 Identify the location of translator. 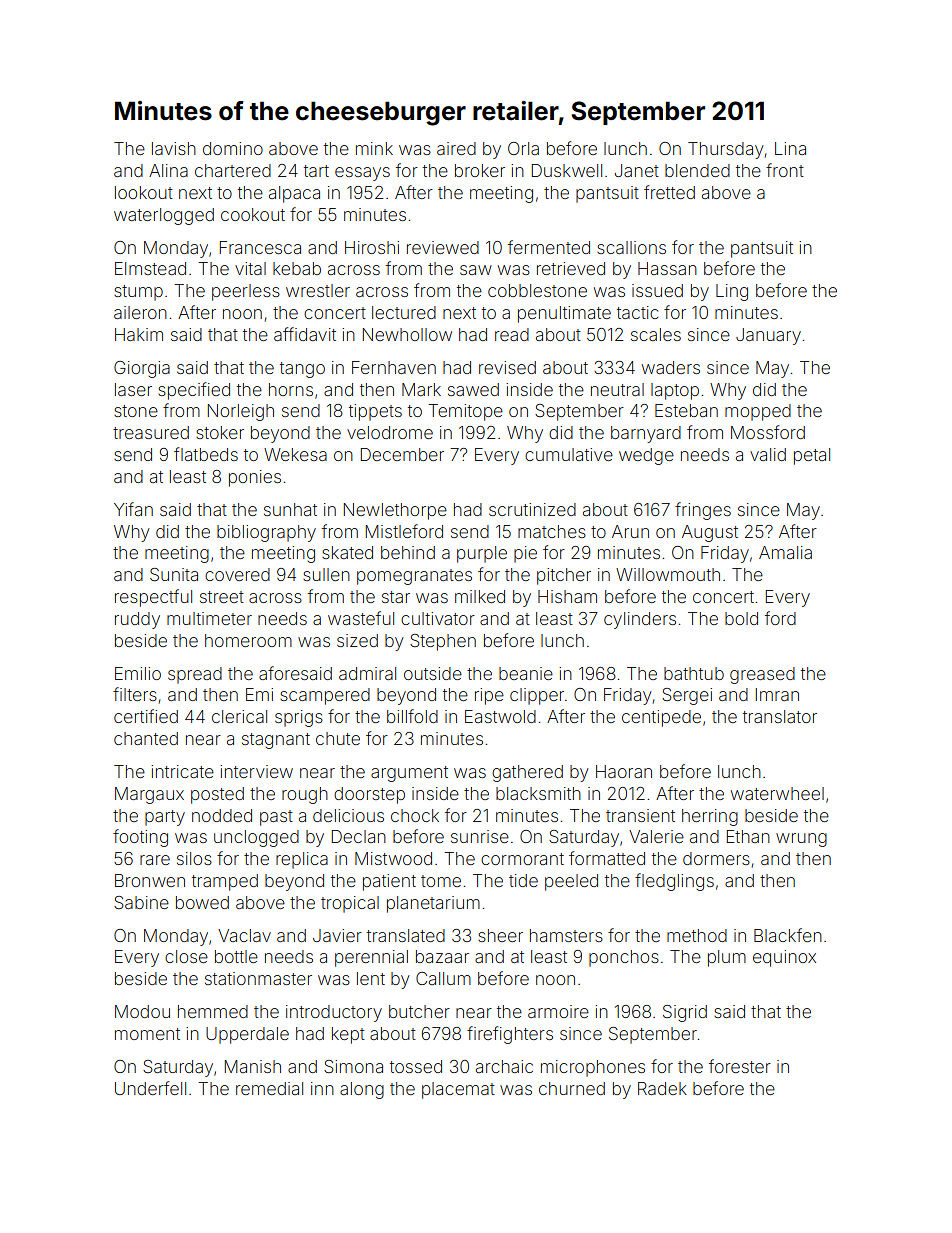
(780, 716).
